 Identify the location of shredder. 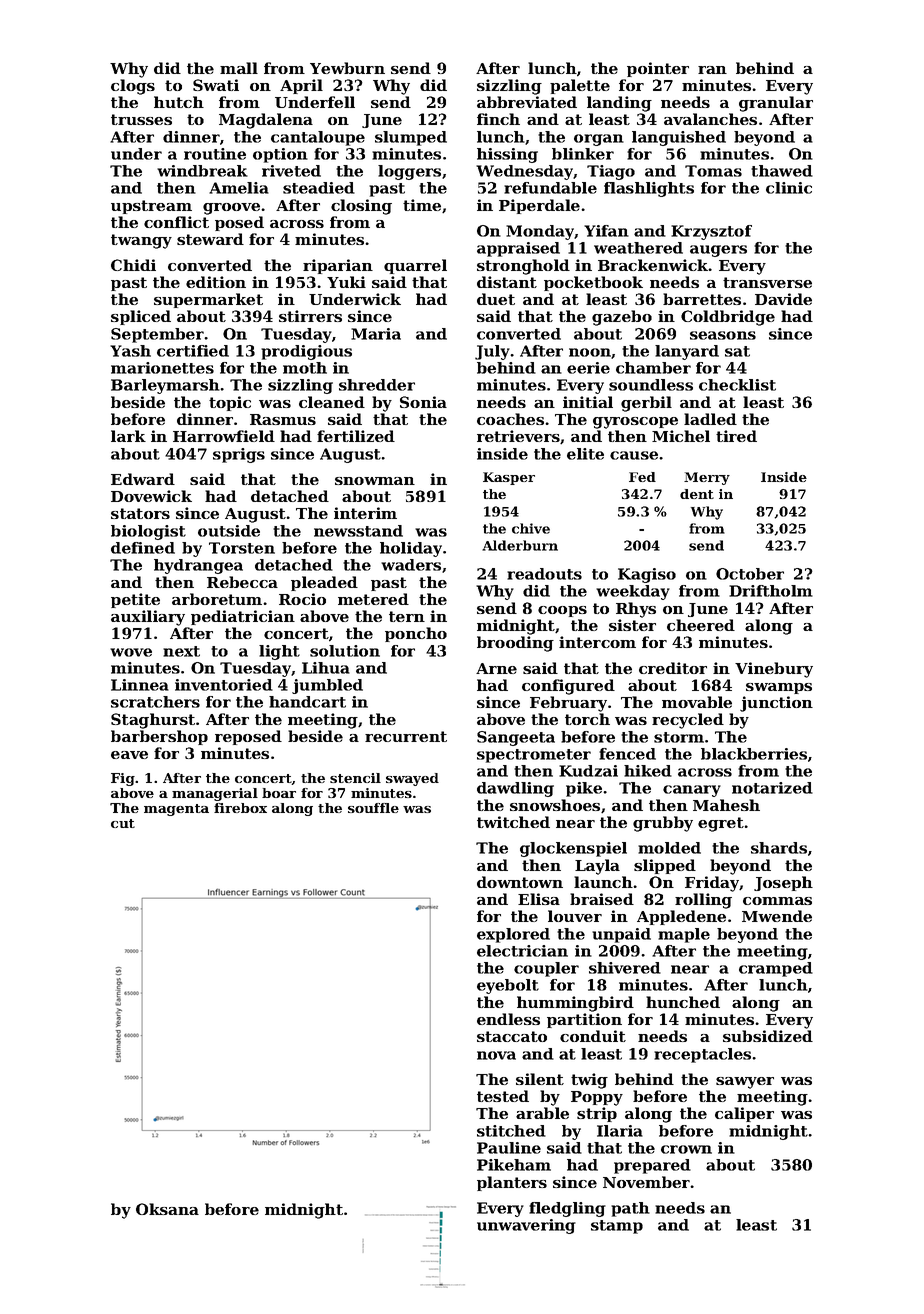
(377, 385).
